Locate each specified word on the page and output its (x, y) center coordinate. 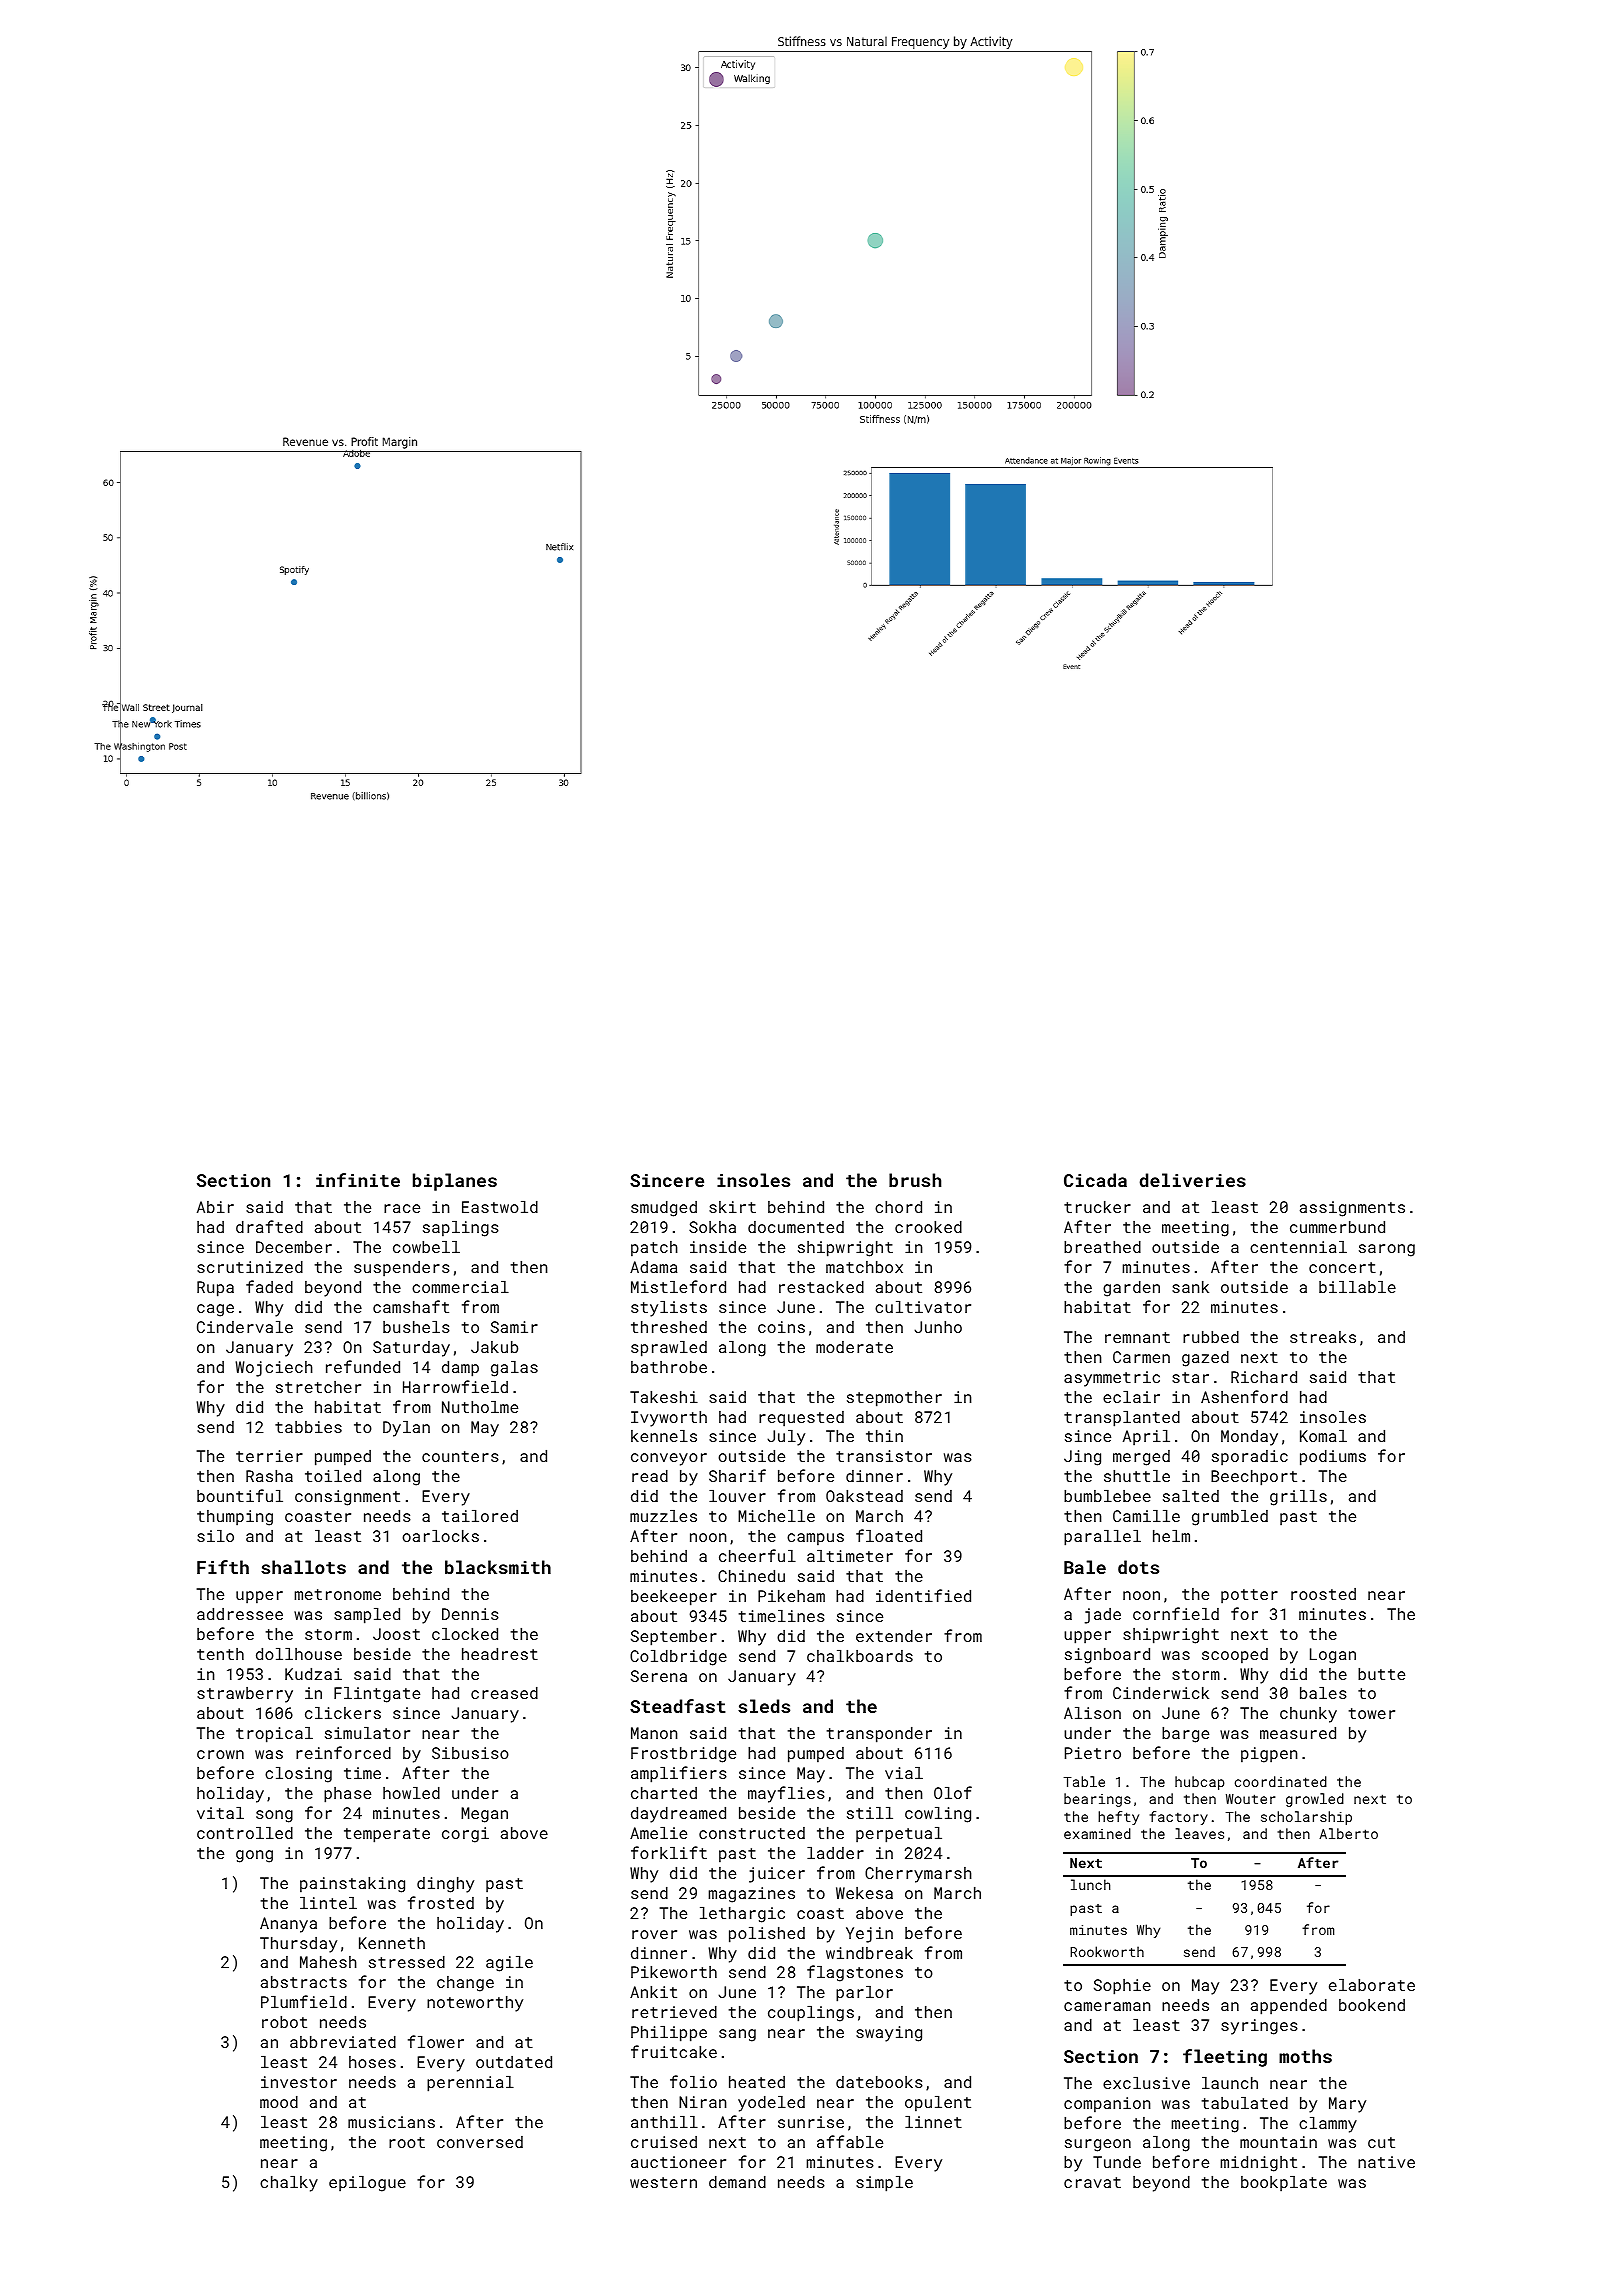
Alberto (1348, 1833)
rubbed (1211, 1337)
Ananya (288, 1925)
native (1386, 2162)
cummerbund (1337, 1227)
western (663, 2182)
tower (1372, 1713)
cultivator (923, 1307)
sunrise (811, 2122)
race (402, 1208)
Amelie (658, 1833)
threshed (669, 1327)
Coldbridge (678, 1658)
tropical (274, 1735)
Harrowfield (455, 1386)
